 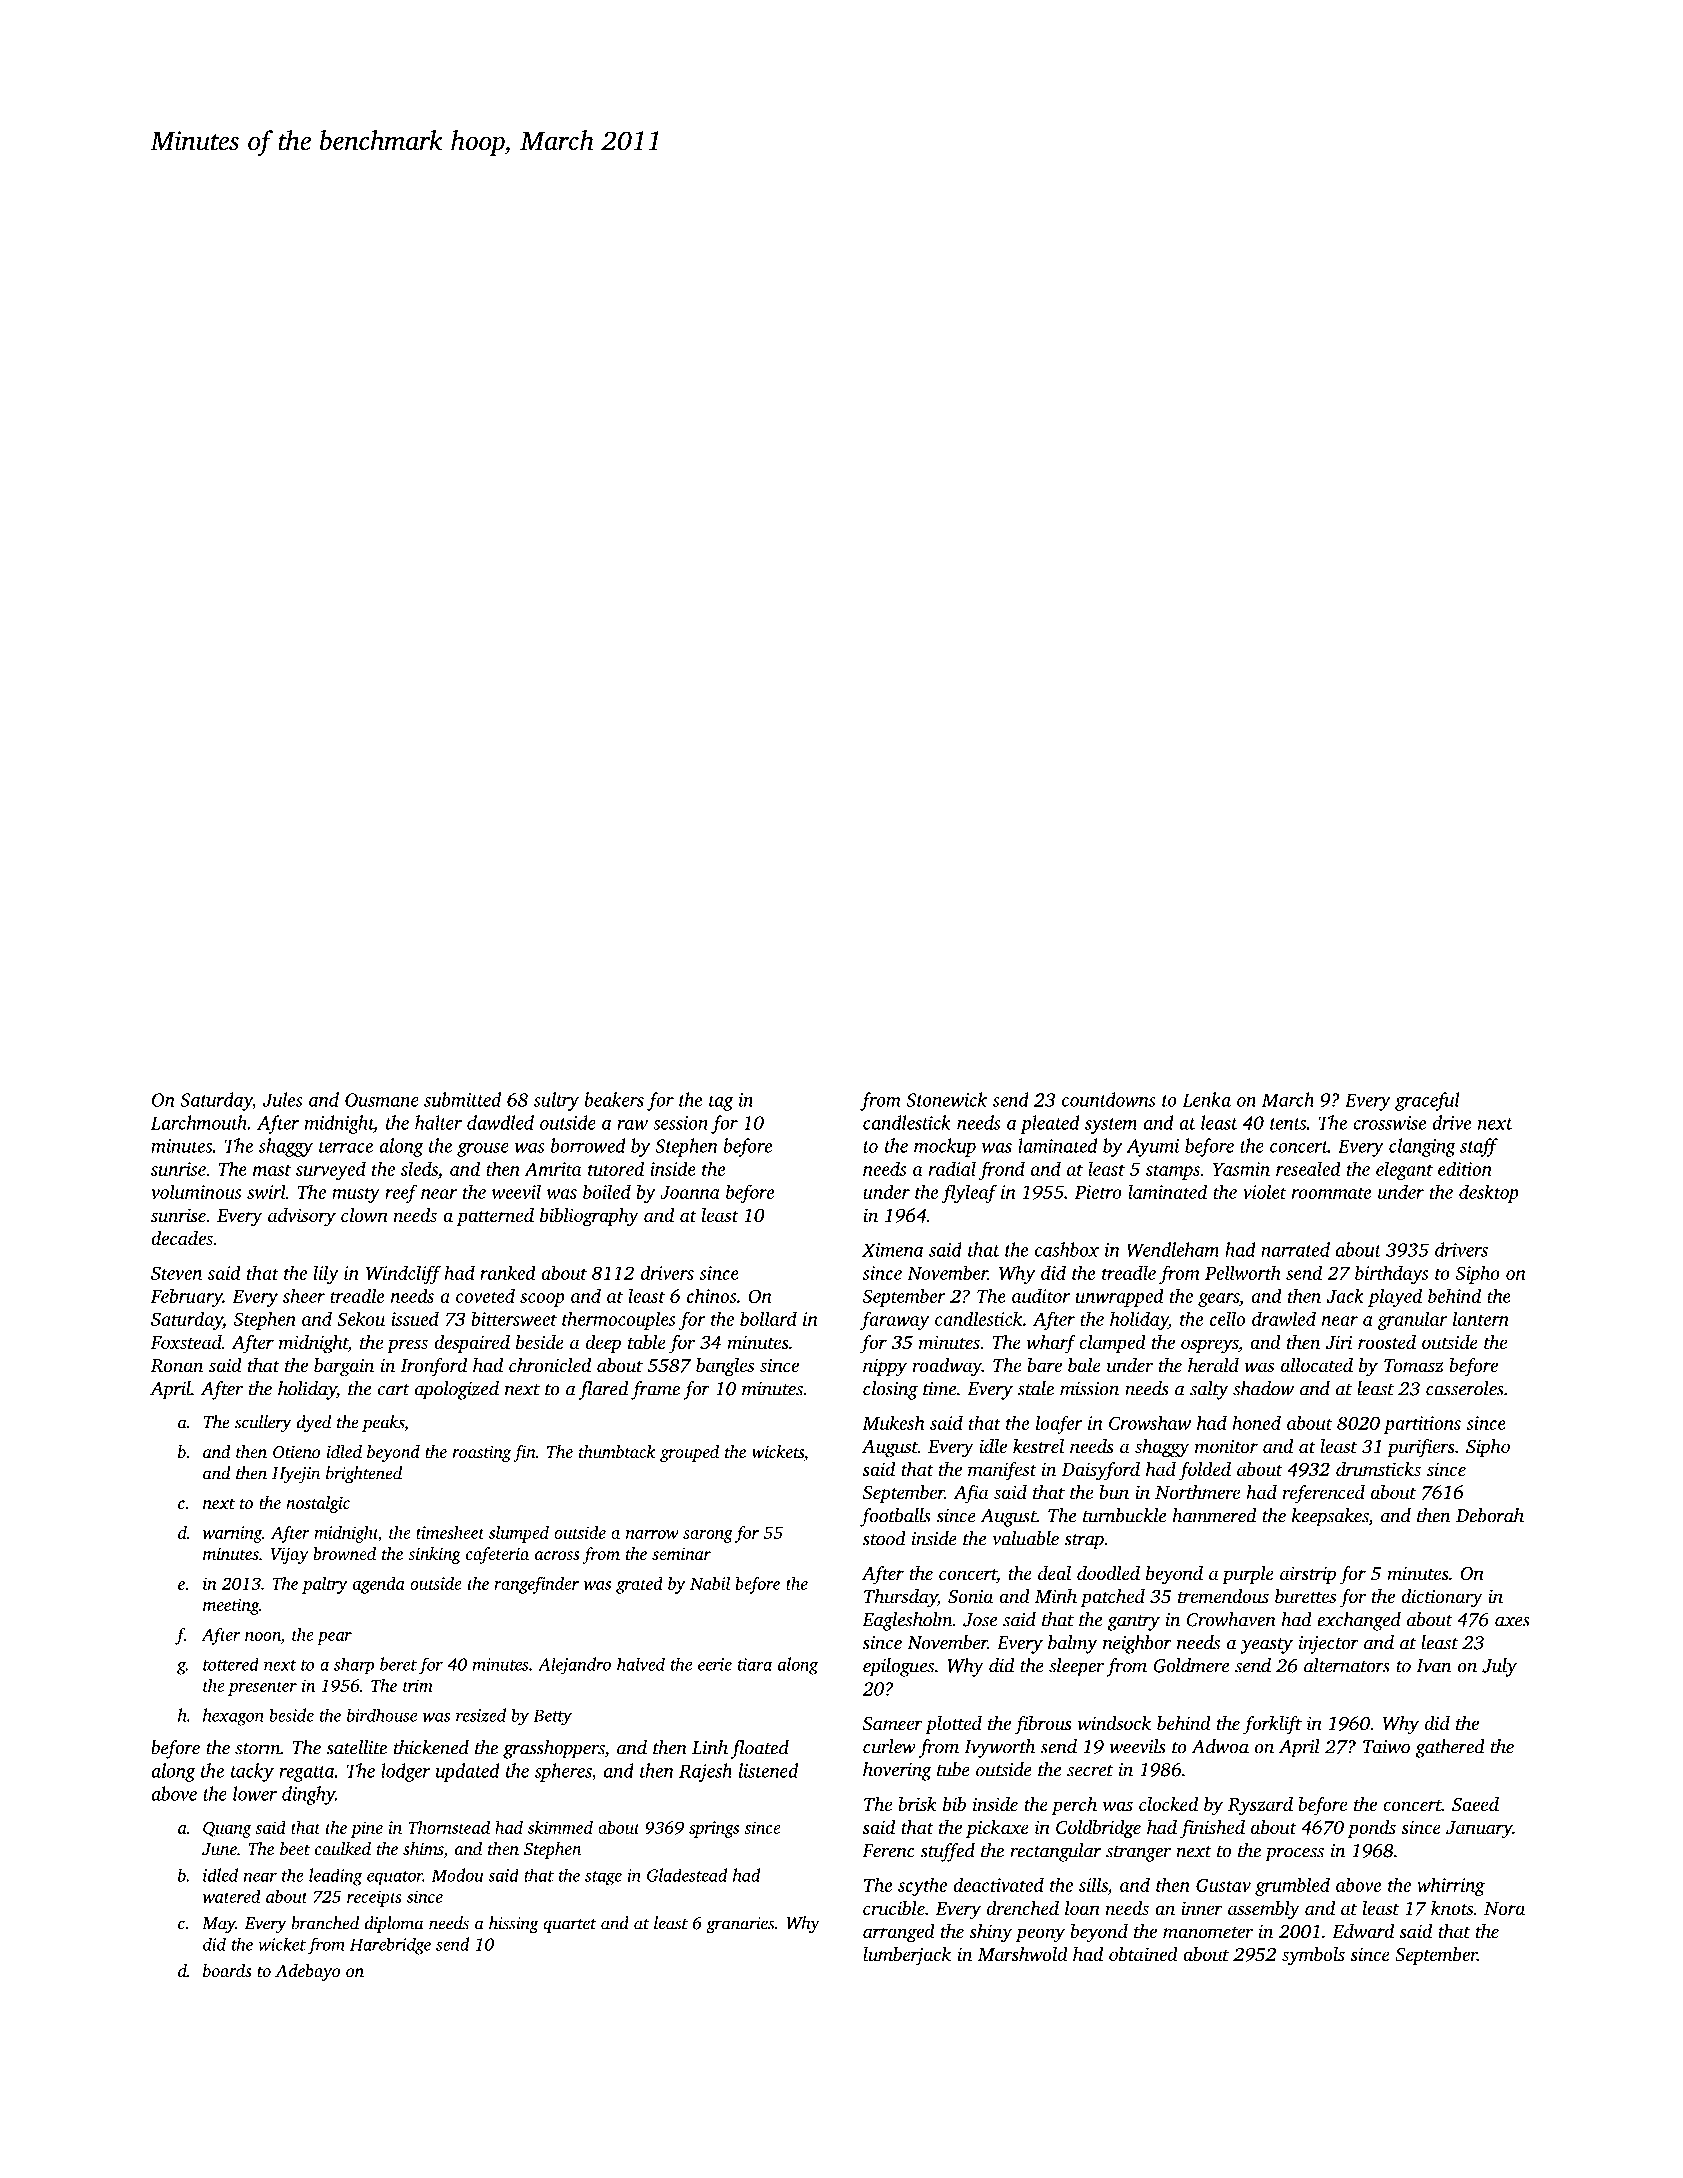 What do you see at coordinates (1023, 1954) in the screenshot?
I see `Marshwold` at bounding box center [1023, 1954].
